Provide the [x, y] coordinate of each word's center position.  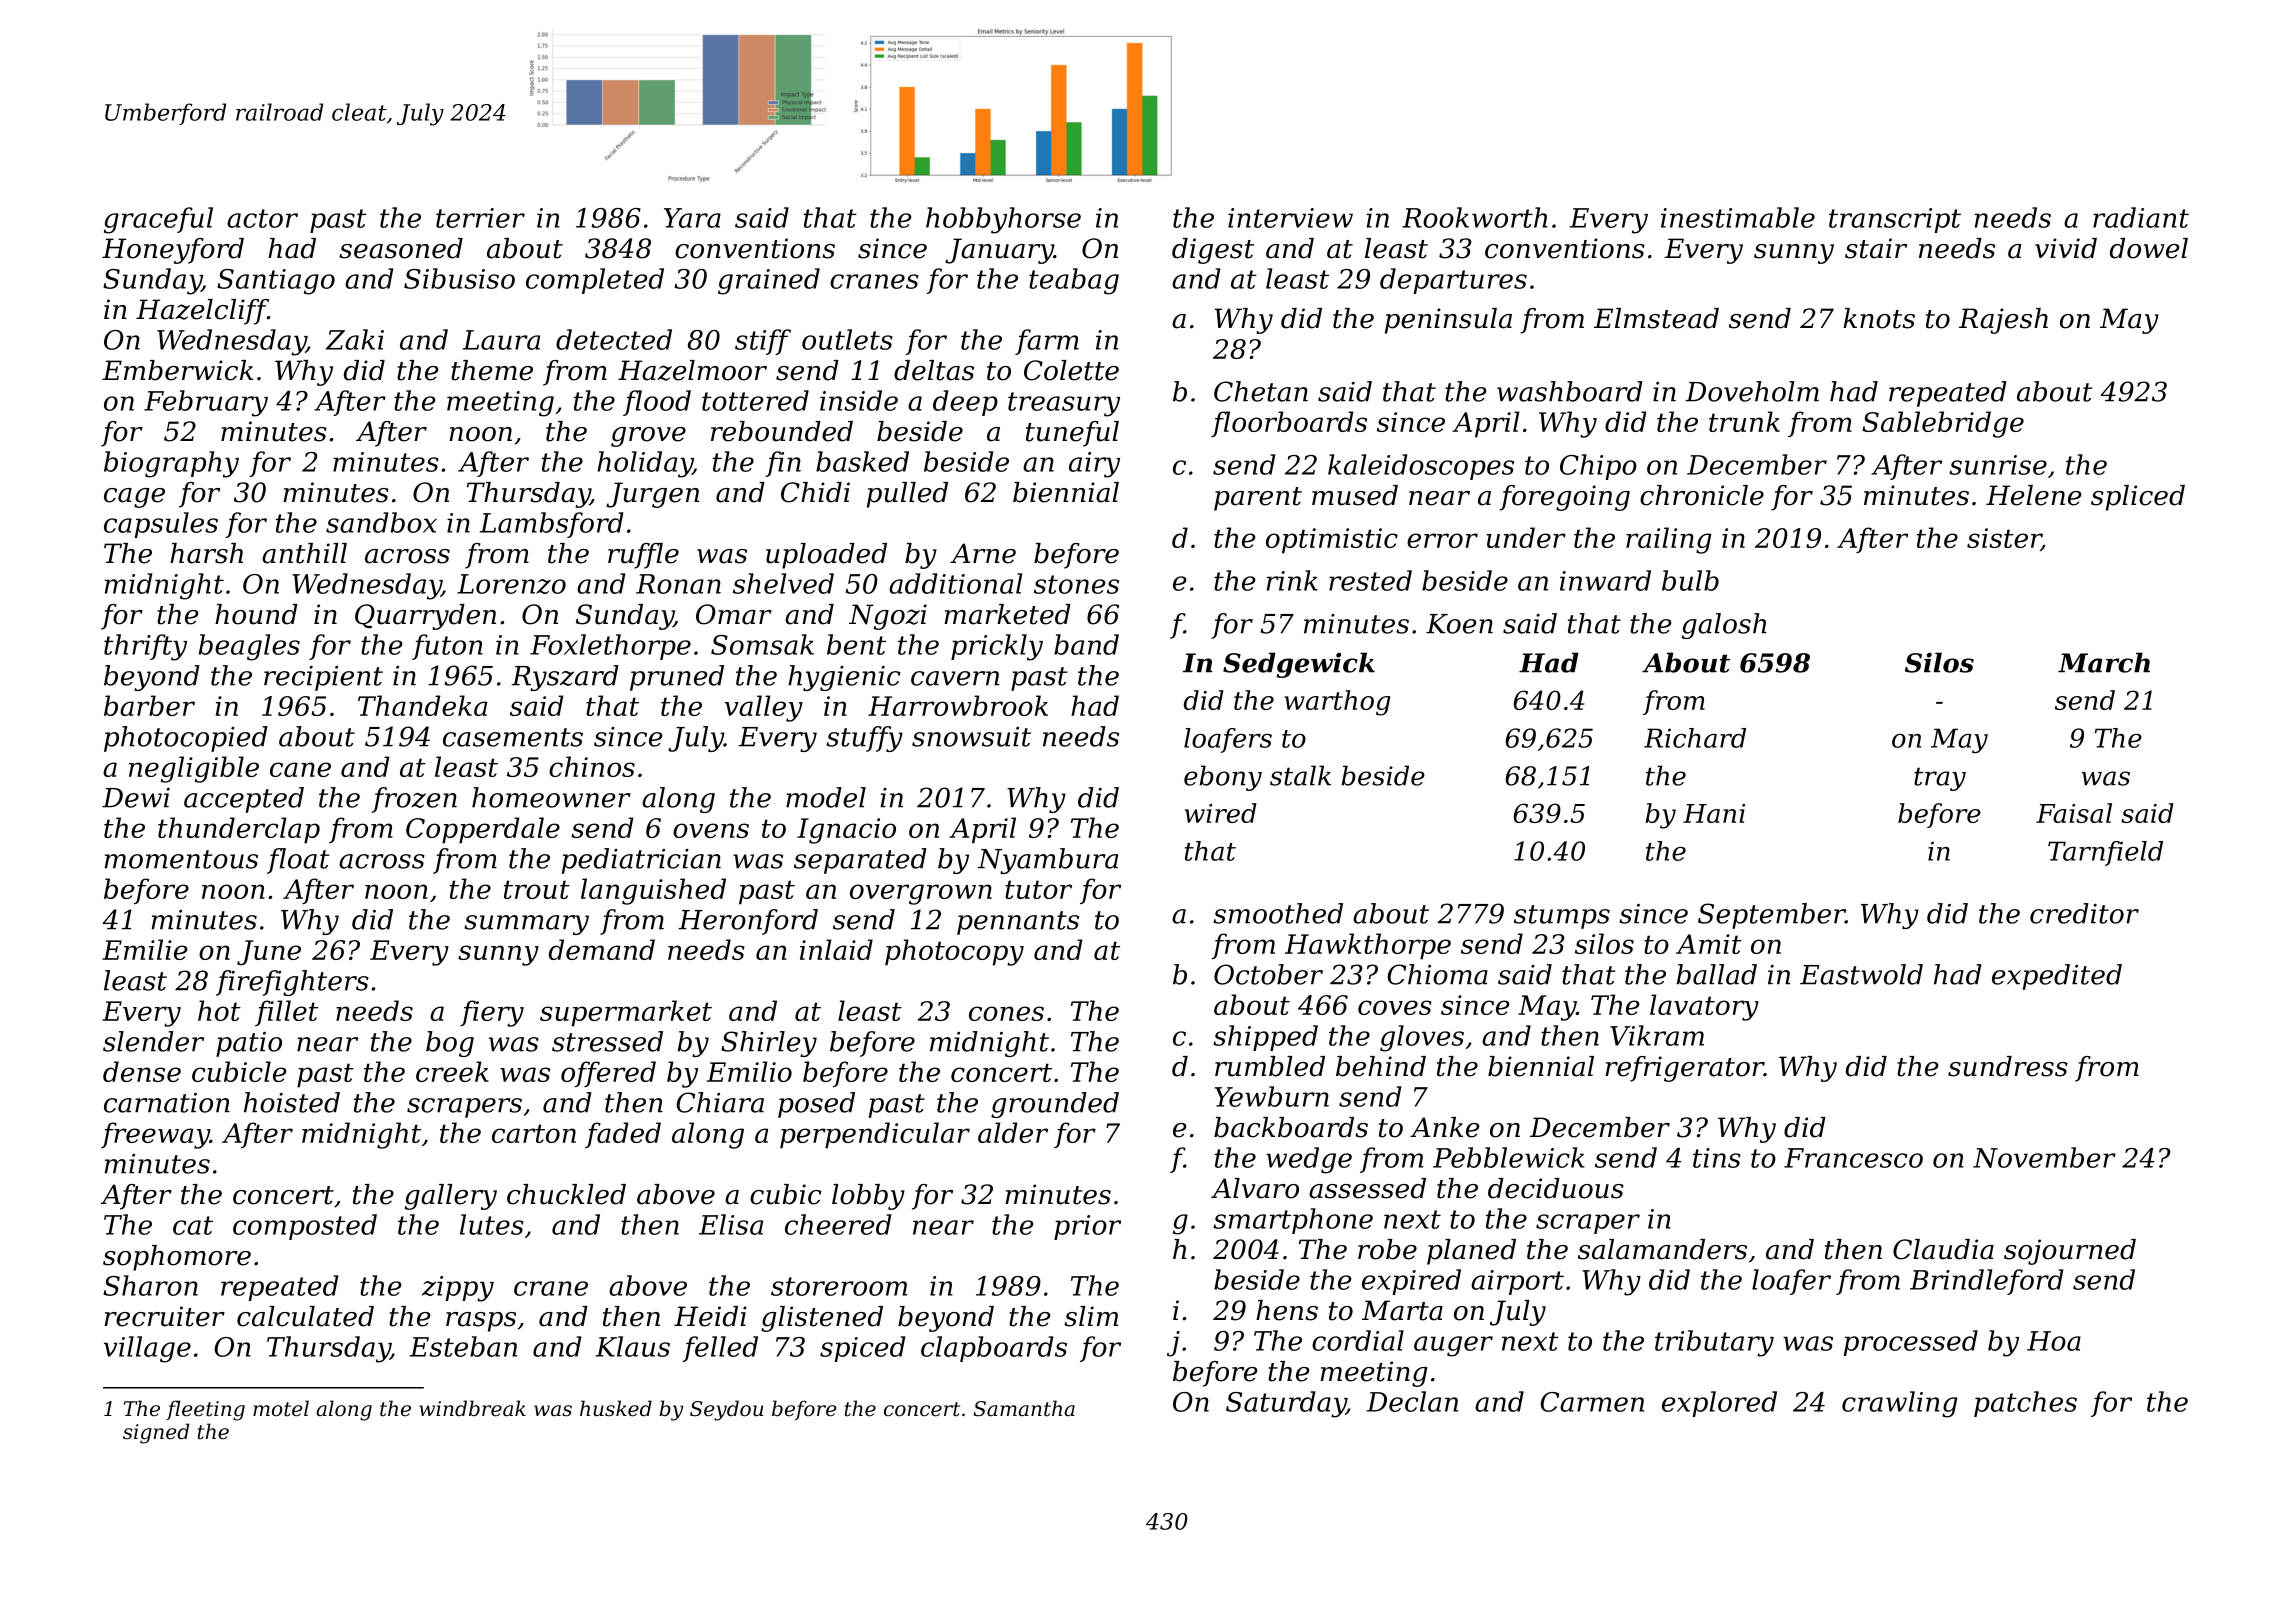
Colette [1071, 370]
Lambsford [551, 525]
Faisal [2074, 813]
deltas [934, 370]
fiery [492, 1013]
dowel [2149, 248]
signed [156, 1433]
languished [653, 891]
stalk [1300, 775]
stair [1876, 248]
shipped [1265, 1038]
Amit [1709, 944]
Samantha [1024, 1408]
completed [595, 281]
